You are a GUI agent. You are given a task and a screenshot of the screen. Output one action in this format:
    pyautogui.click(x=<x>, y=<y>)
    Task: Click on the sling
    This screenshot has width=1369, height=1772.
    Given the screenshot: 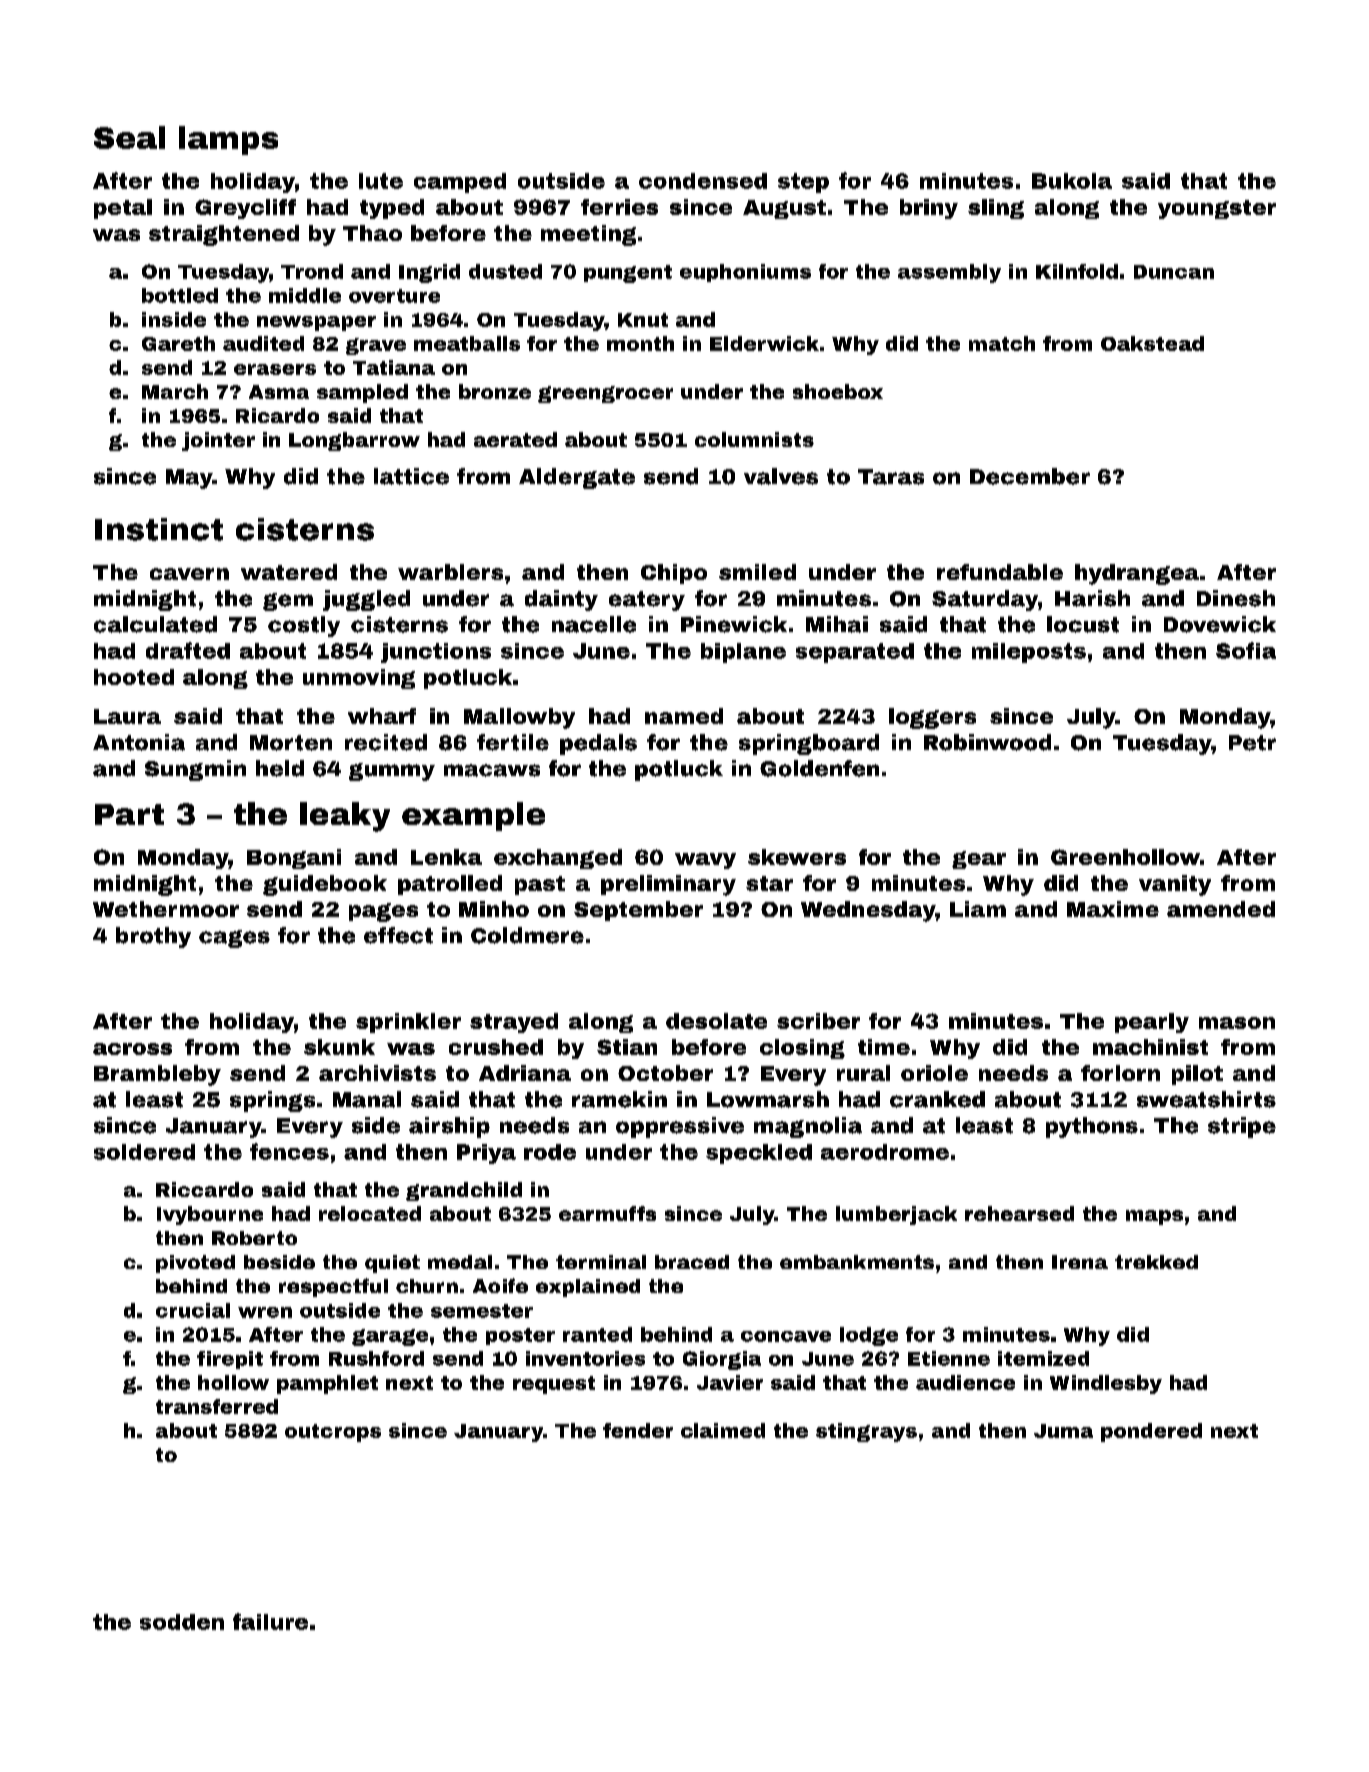 What is the action you would take?
    pyautogui.click(x=996, y=209)
